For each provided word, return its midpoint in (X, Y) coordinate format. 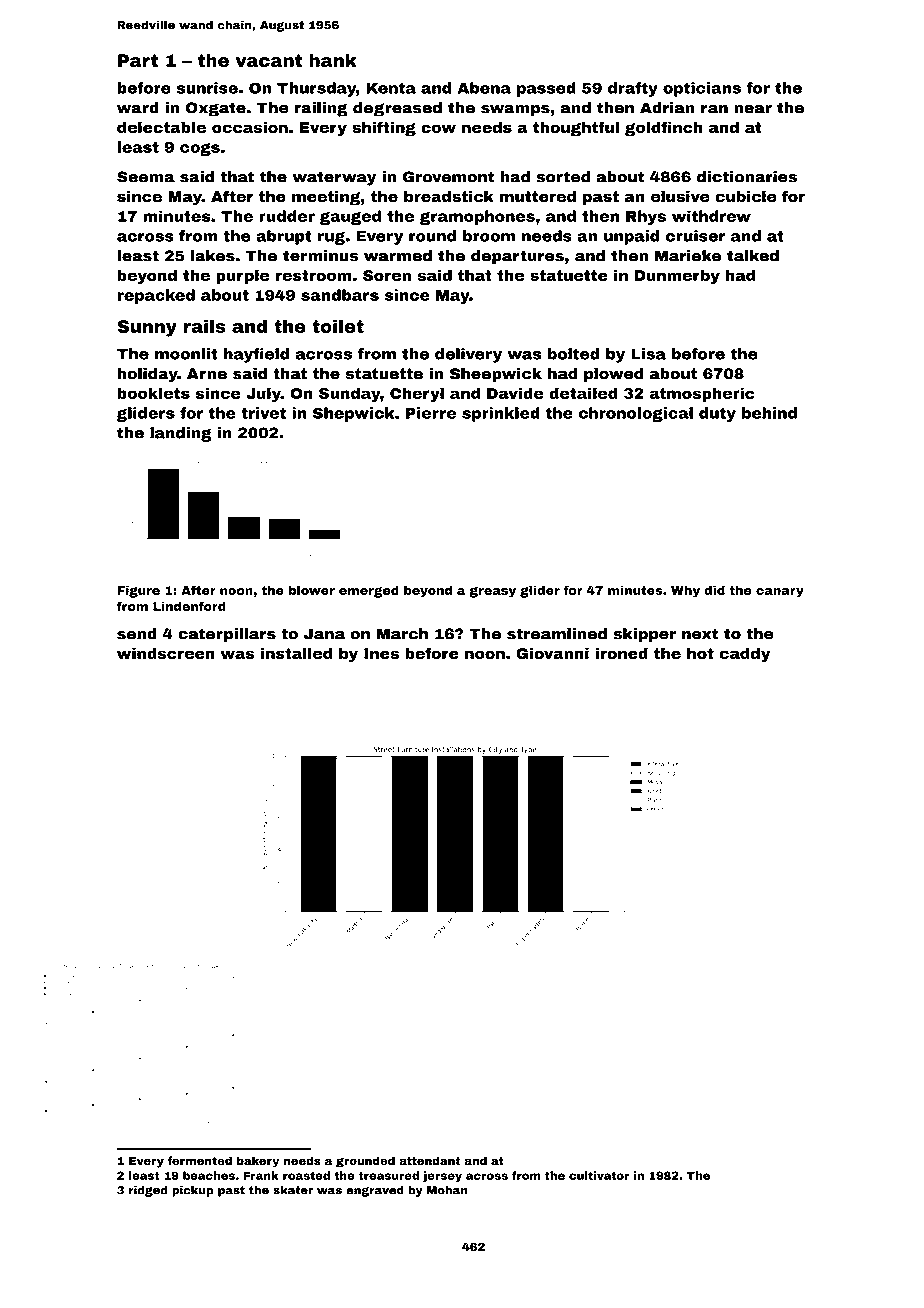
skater (293, 1190)
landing (181, 434)
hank (333, 60)
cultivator (599, 1175)
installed (296, 653)
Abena (484, 88)
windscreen (166, 653)
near (753, 109)
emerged (369, 591)
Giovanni (552, 653)
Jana (324, 634)
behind (769, 413)
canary (780, 593)
